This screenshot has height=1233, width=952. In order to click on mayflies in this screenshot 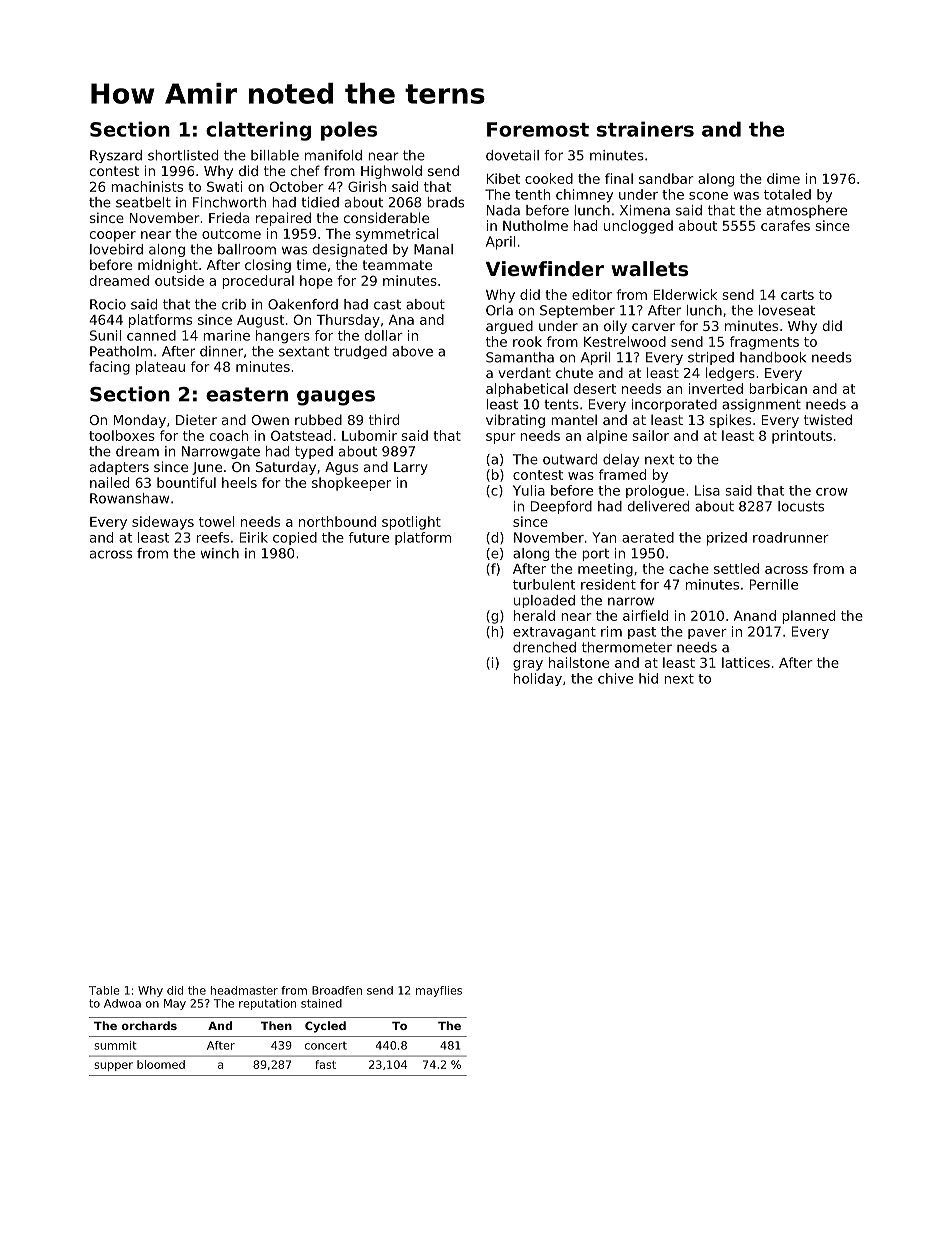, I will do `click(439, 991)`.
